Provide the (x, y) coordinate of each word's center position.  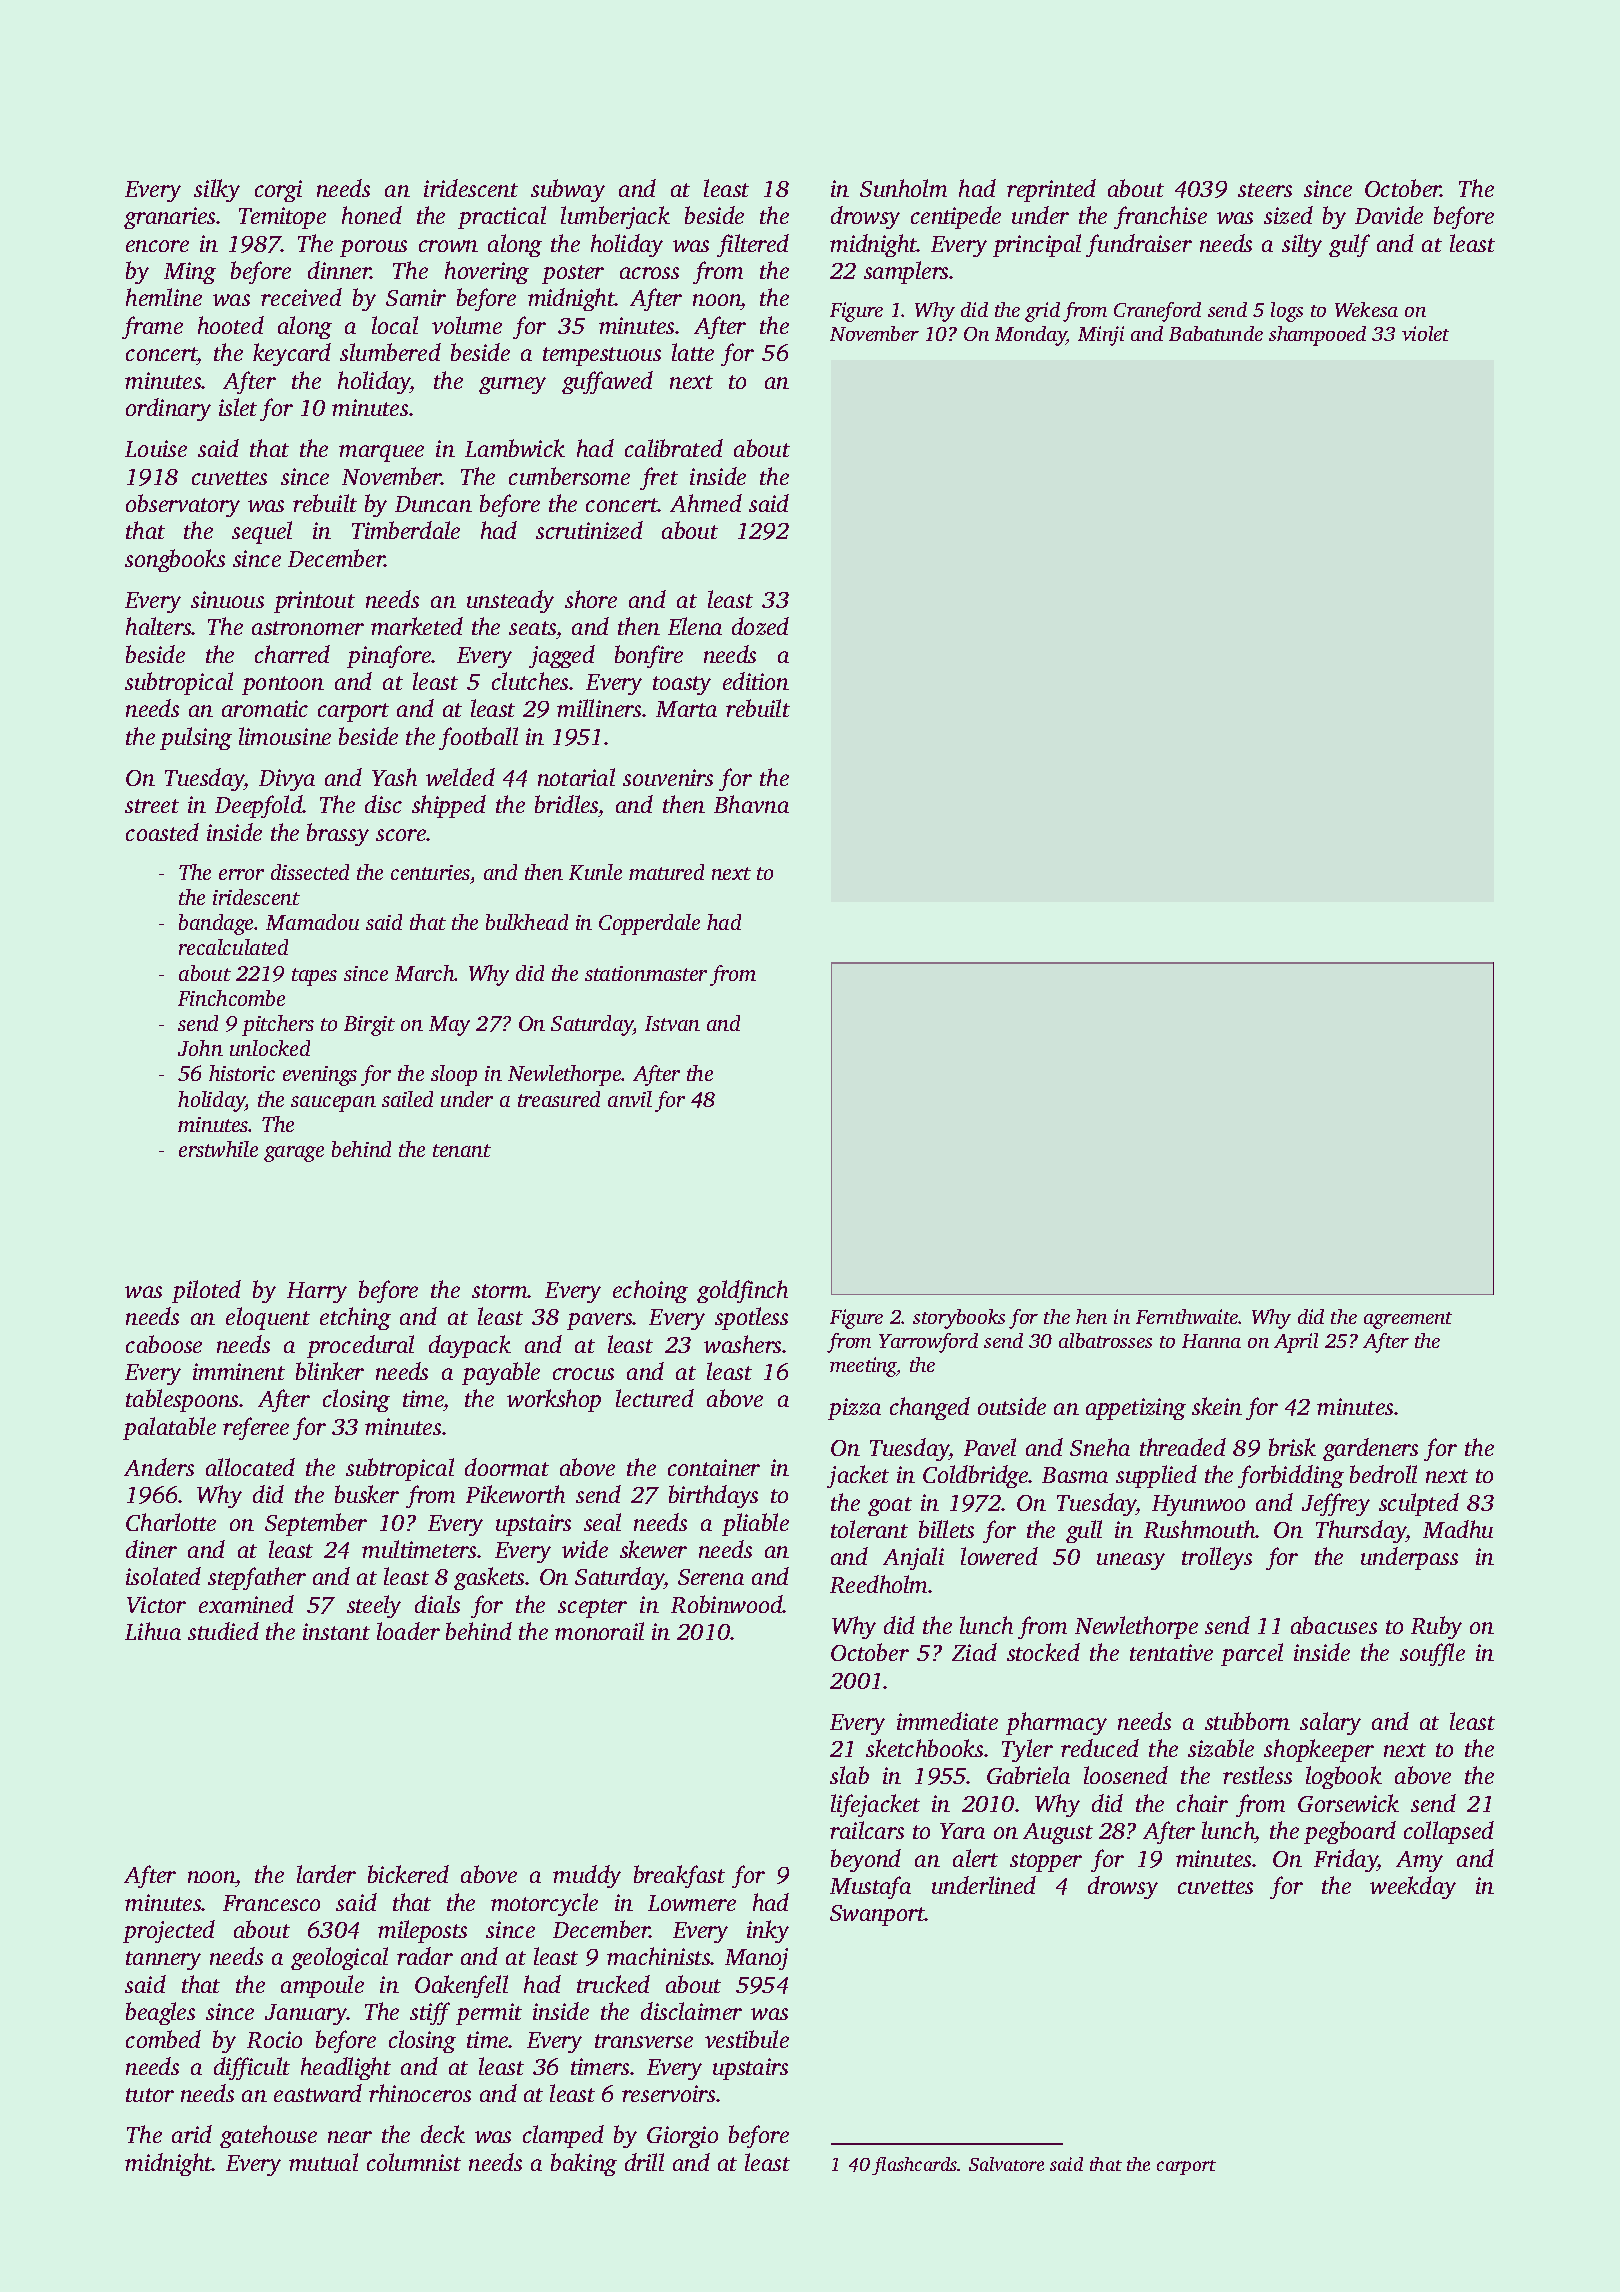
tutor (150, 2095)
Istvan (672, 1023)
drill (644, 2162)
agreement (1408, 1320)
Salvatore (1006, 2164)
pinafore (389, 656)
